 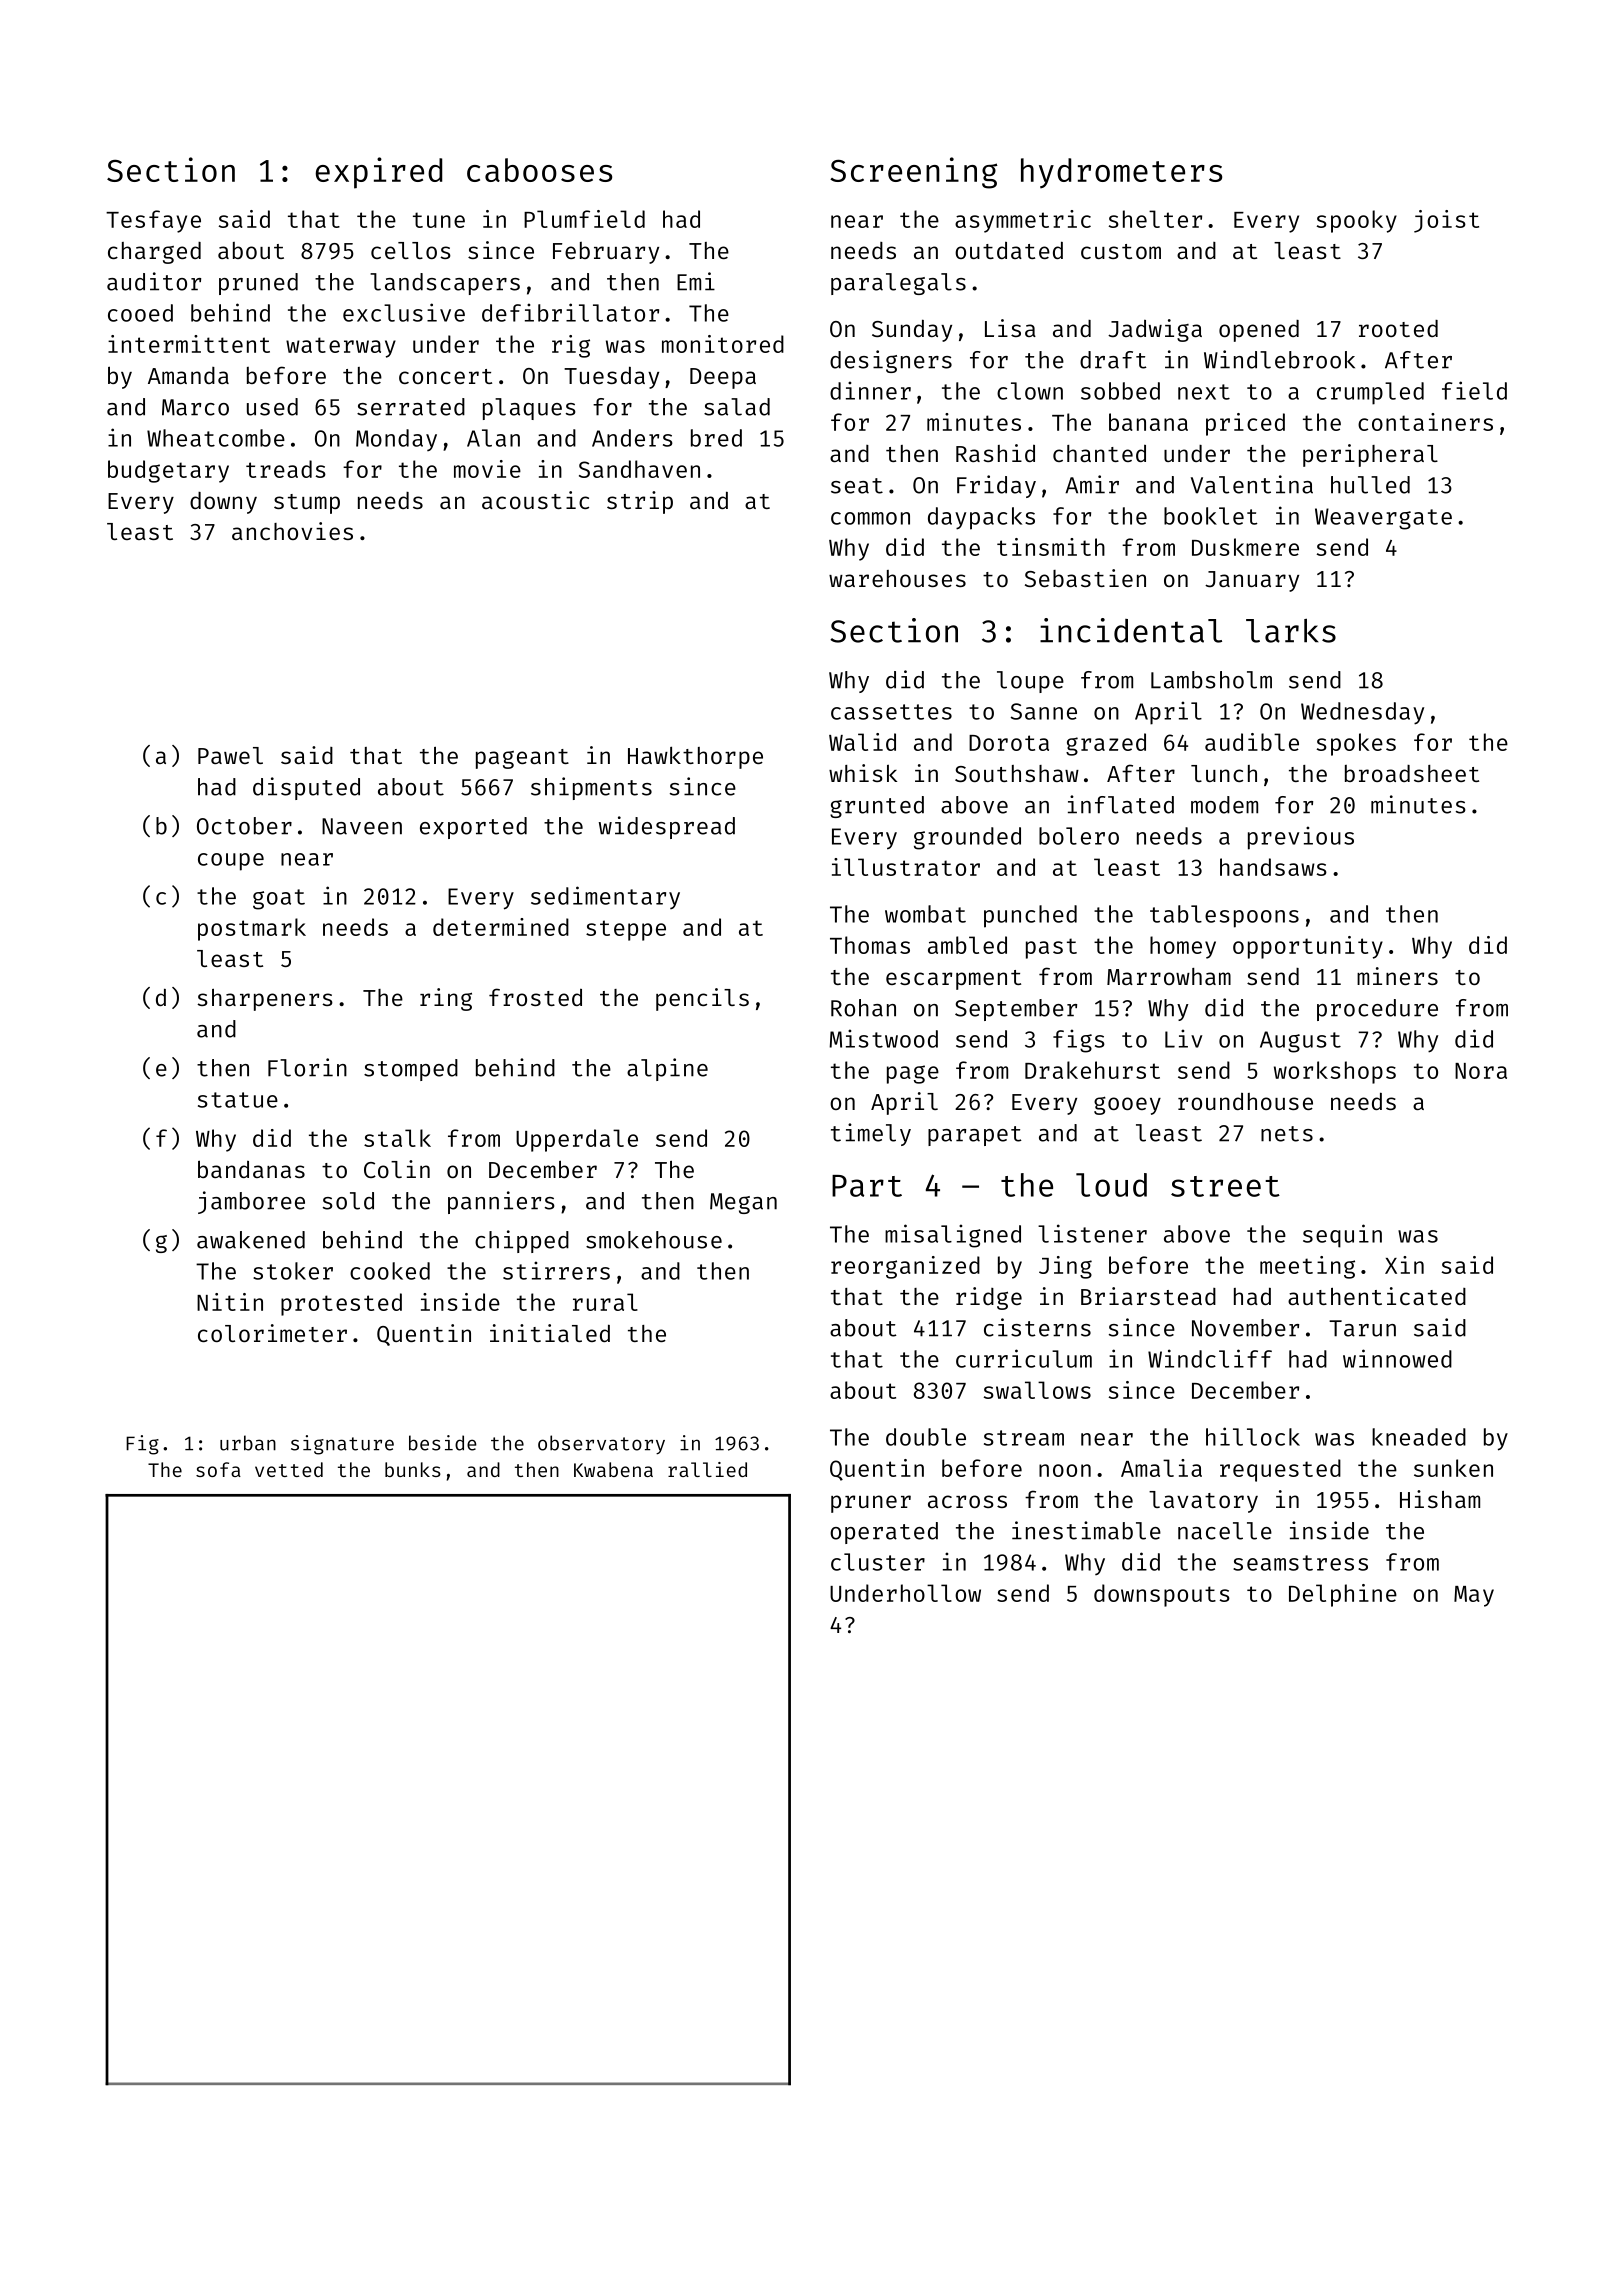 What do you see at coordinates (379, 173) in the screenshot?
I see `expired` at bounding box center [379, 173].
